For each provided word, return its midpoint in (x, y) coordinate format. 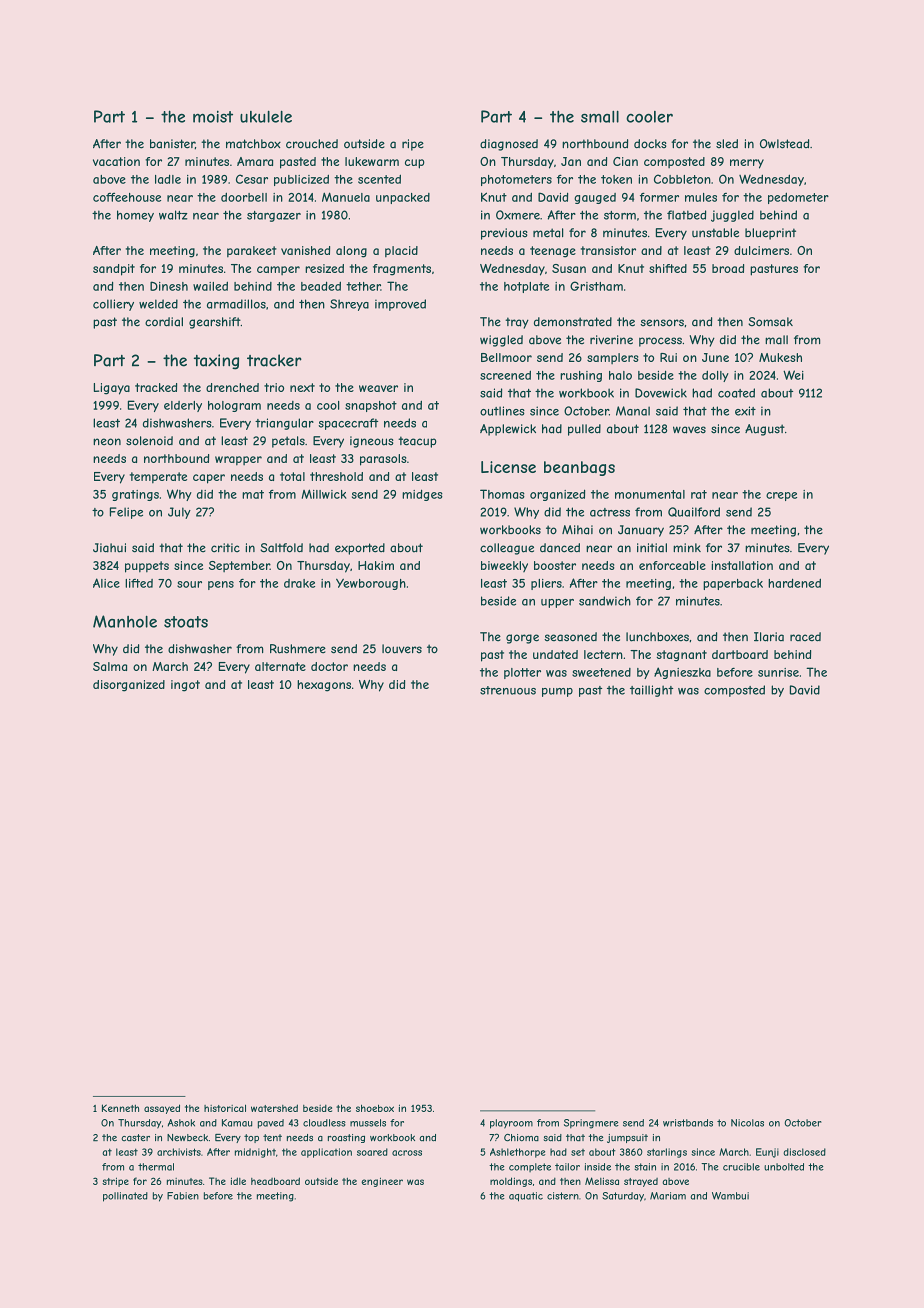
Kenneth (120, 1108)
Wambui (730, 1196)
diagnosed (509, 145)
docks (650, 144)
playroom (511, 1124)
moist (213, 116)
